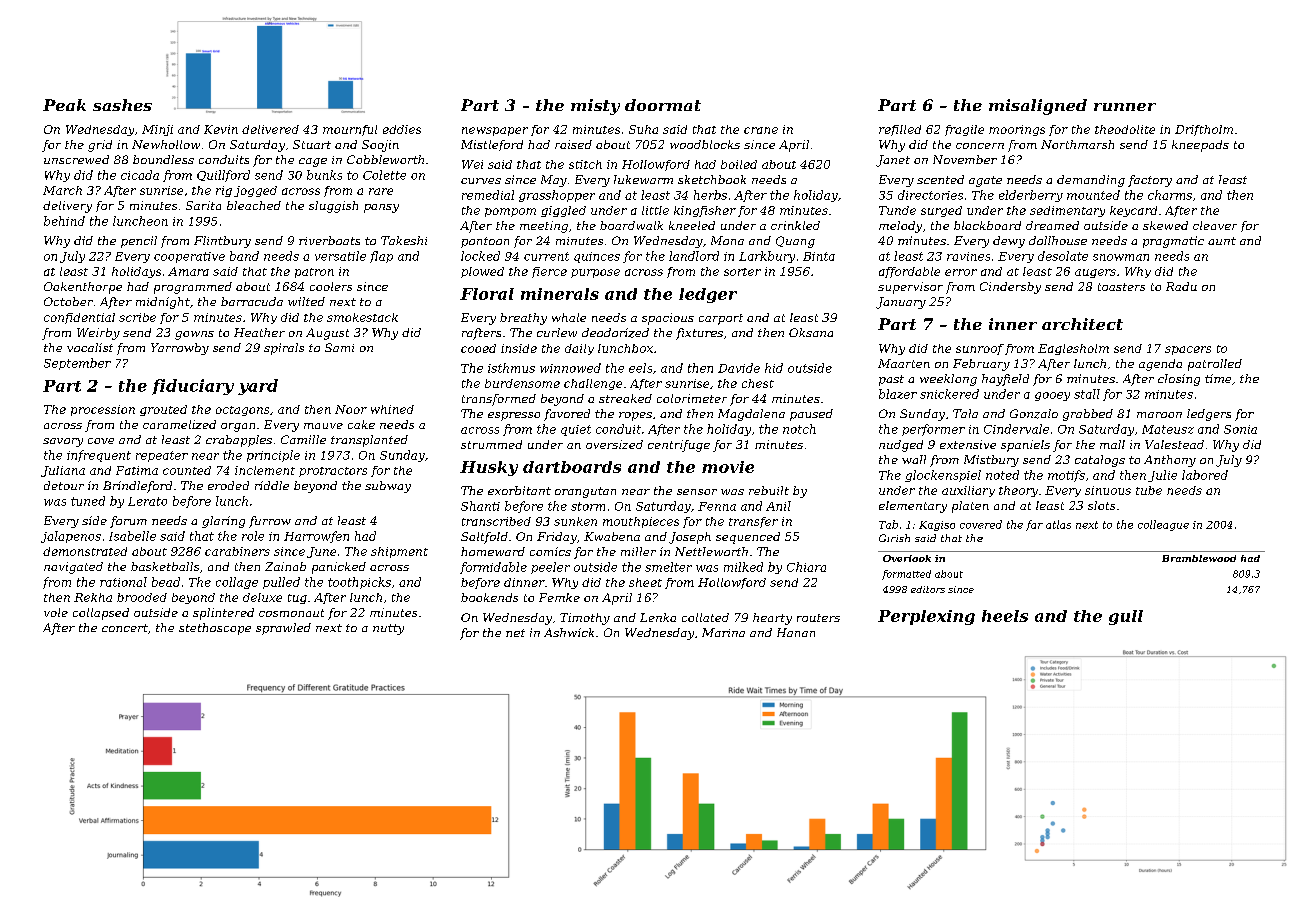 Image resolution: width=1308 pixels, height=924 pixels. What do you see at coordinates (388, 629) in the image?
I see `nutty` at bounding box center [388, 629].
